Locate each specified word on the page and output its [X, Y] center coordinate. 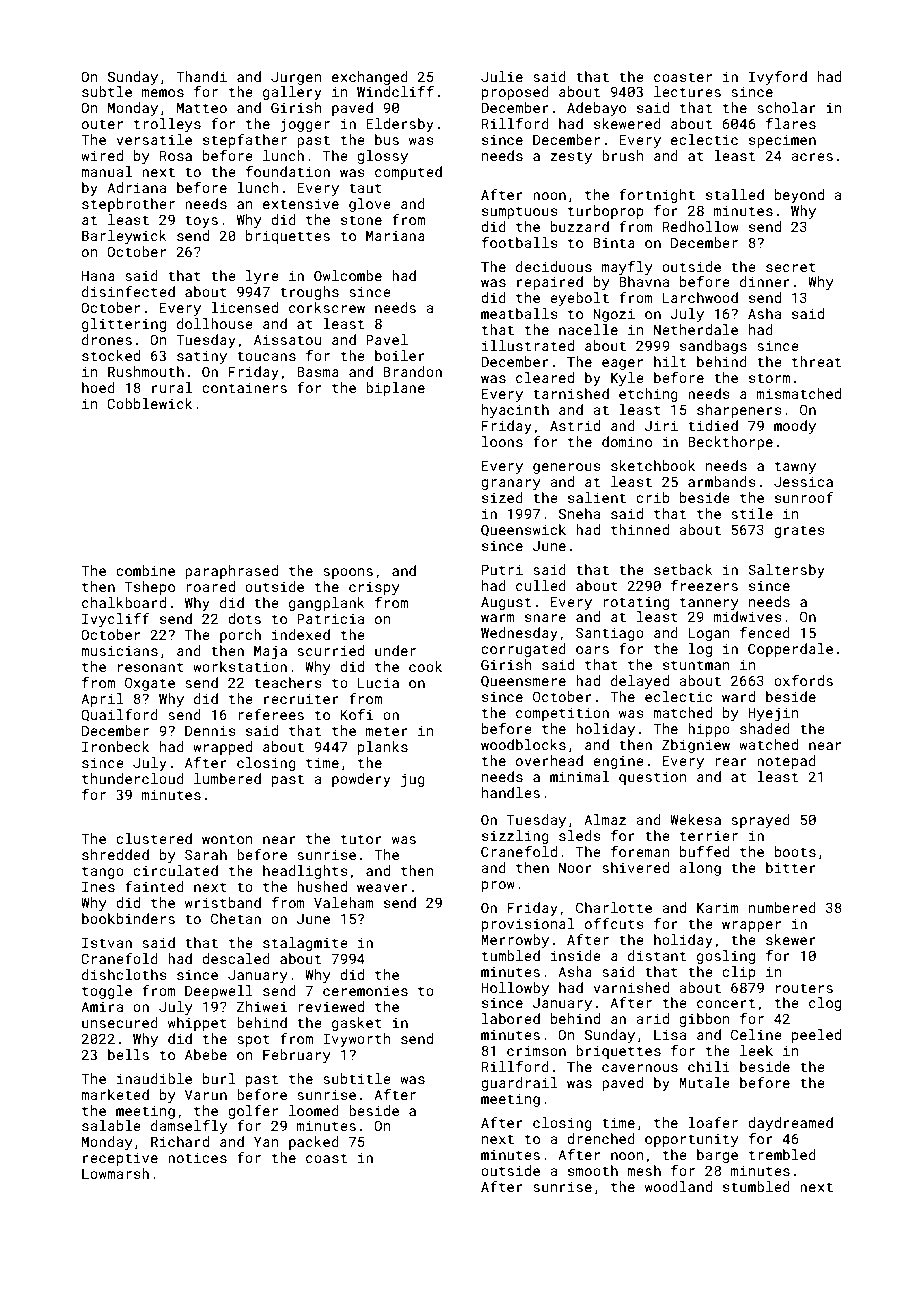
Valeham [344, 902]
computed [408, 173]
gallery [292, 93]
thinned [640, 529]
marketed [115, 1094]
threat [816, 361]
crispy [374, 588]
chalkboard [124, 602]
